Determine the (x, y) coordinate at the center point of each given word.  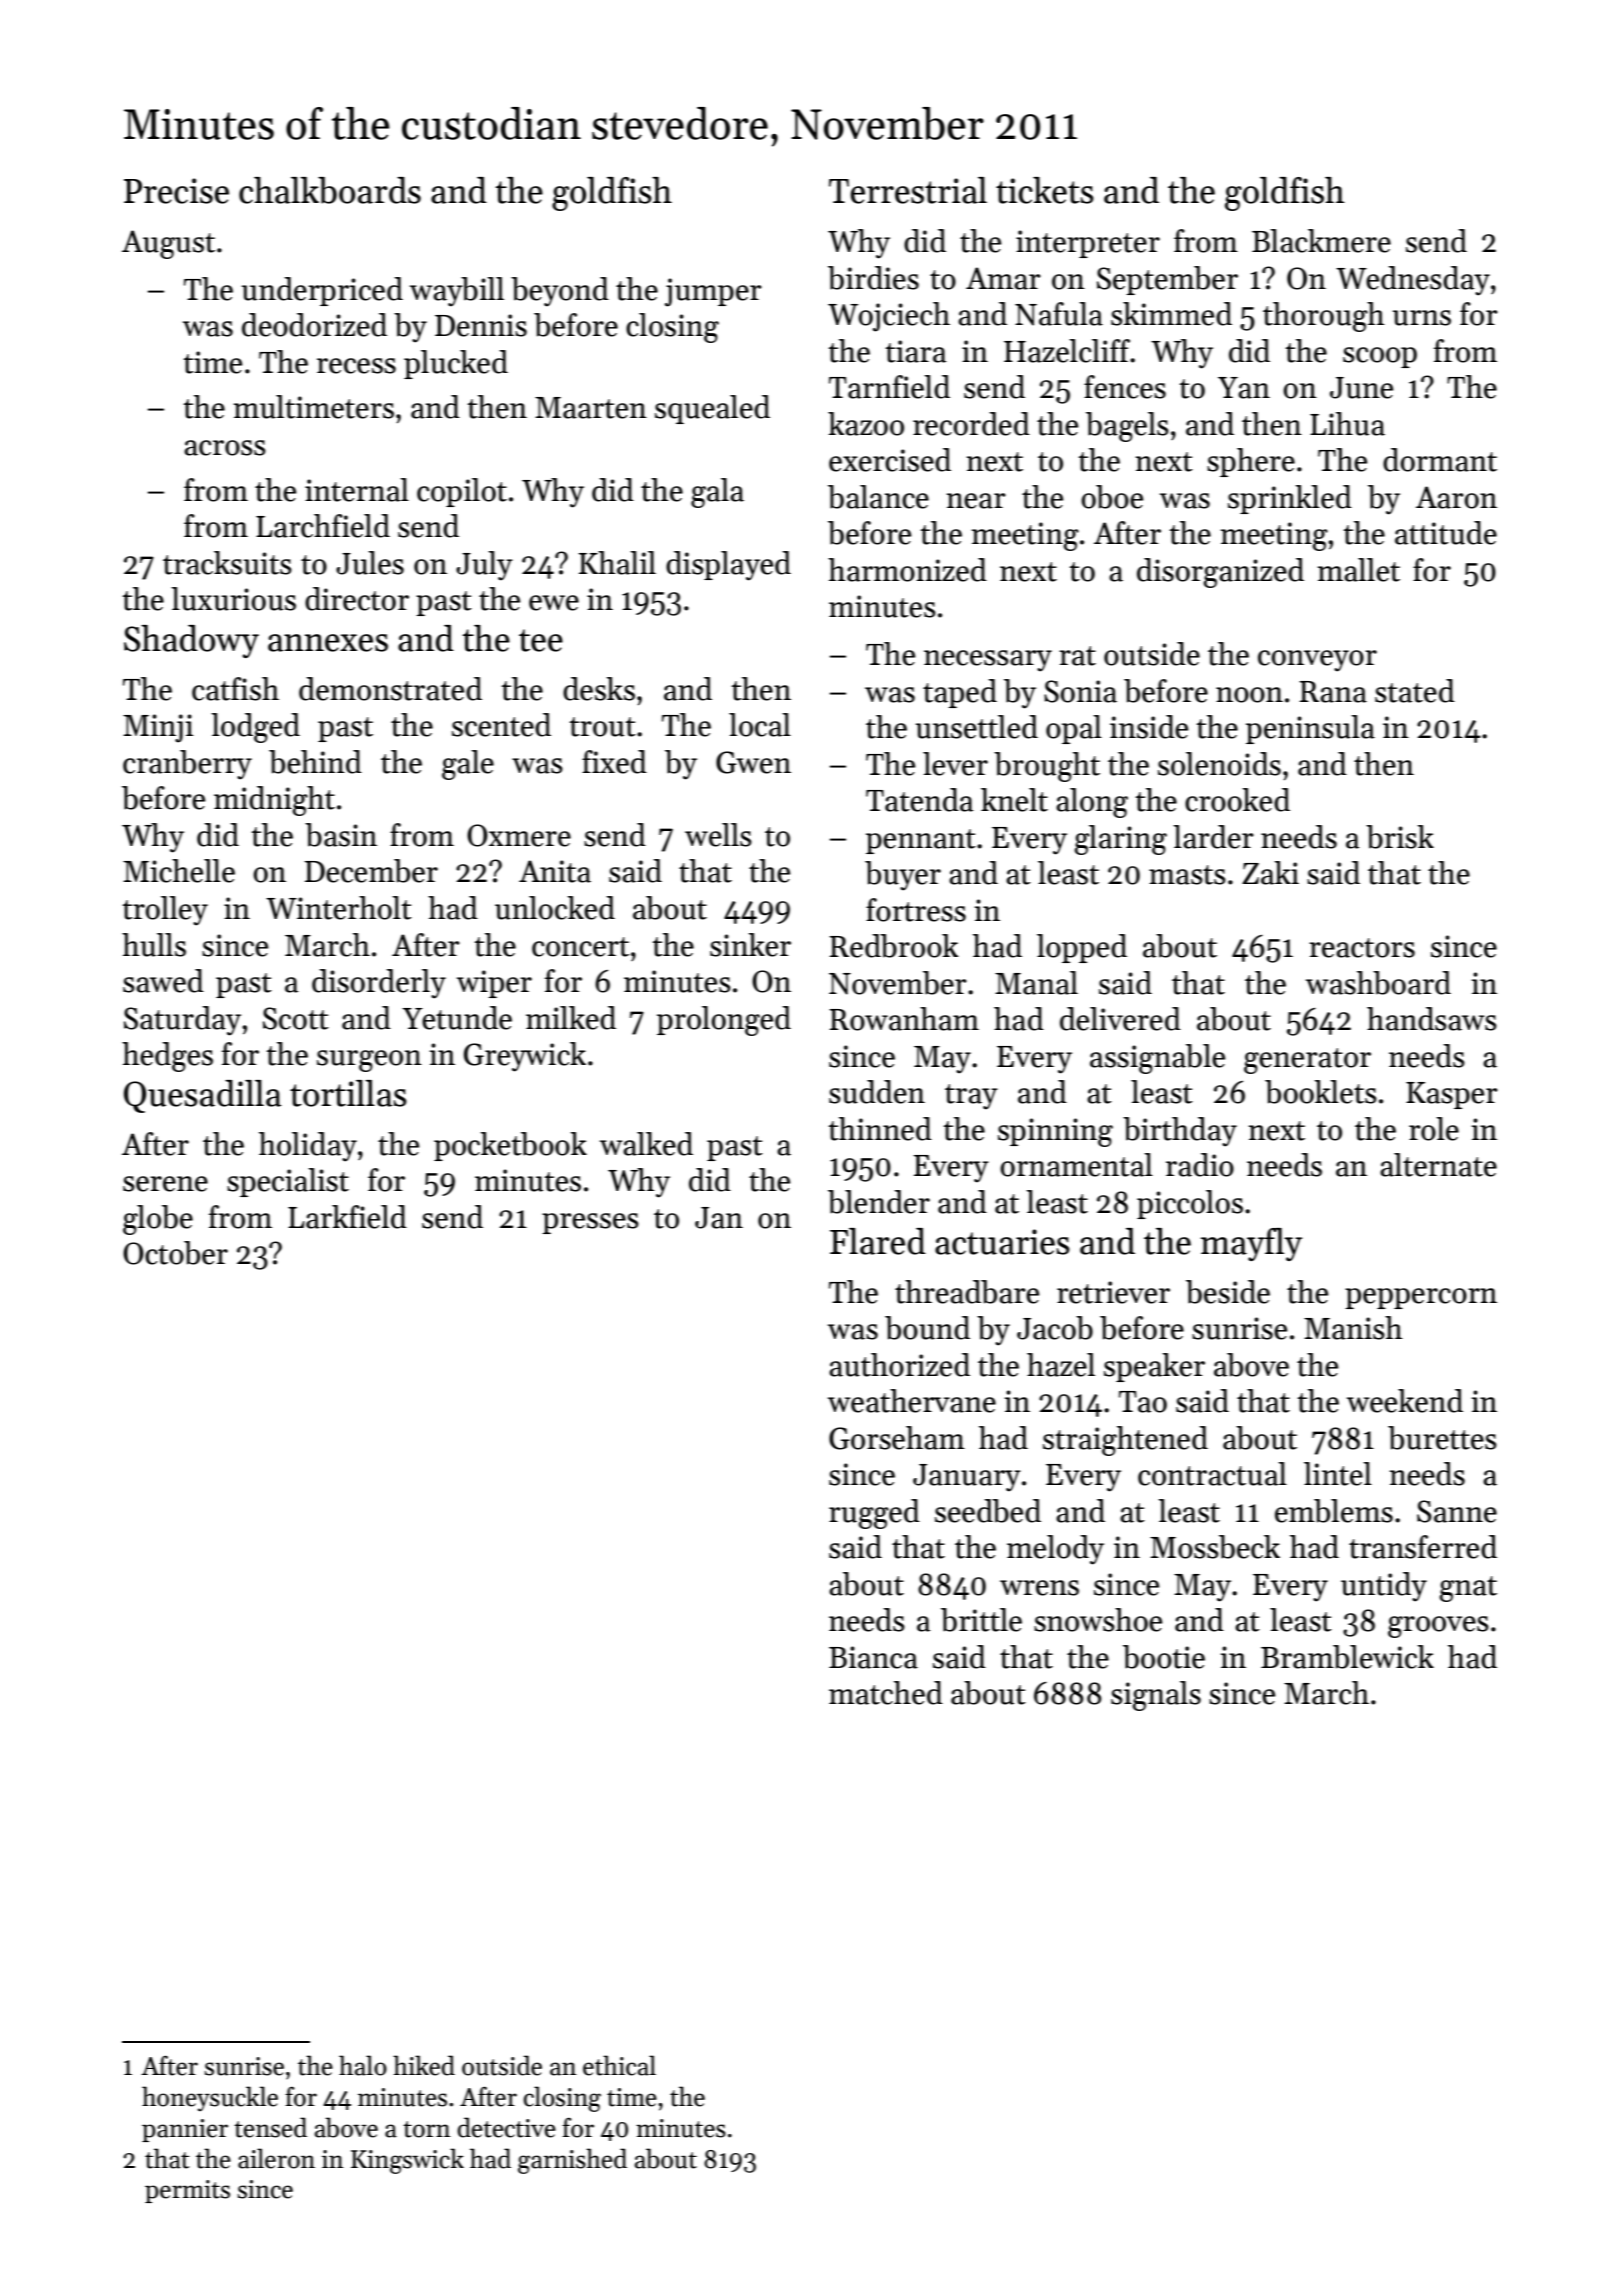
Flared (878, 1241)
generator (1307, 1061)
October (175, 1253)
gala (717, 493)
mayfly (1251, 1244)
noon (1249, 695)
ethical (619, 2065)
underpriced (322, 291)
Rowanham (904, 1019)
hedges (167, 1057)
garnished (572, 2161)
